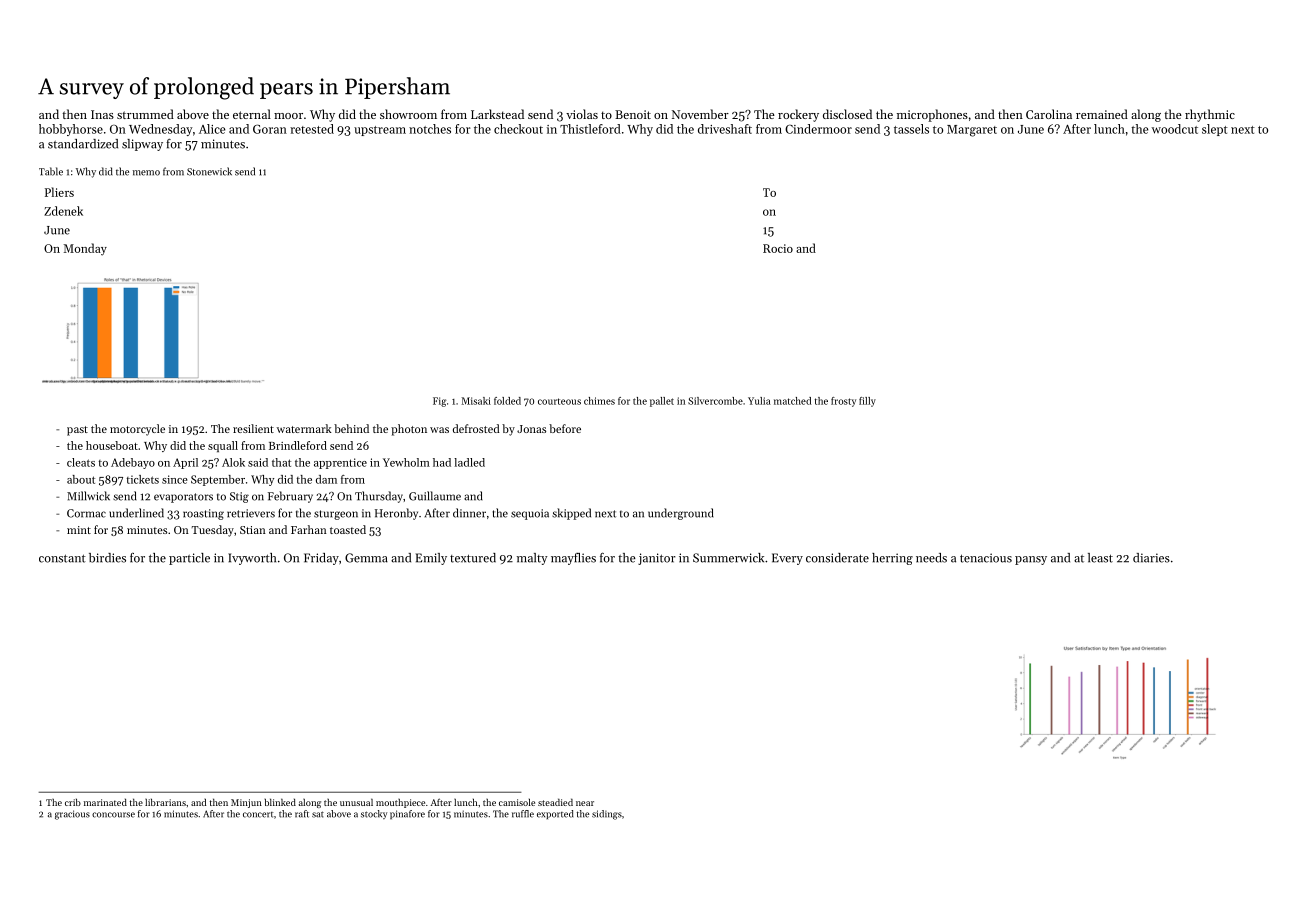  What do you see at coordinates (258, 815) in the screenshot?
I see `concert` at bounding box center [258, 815].
